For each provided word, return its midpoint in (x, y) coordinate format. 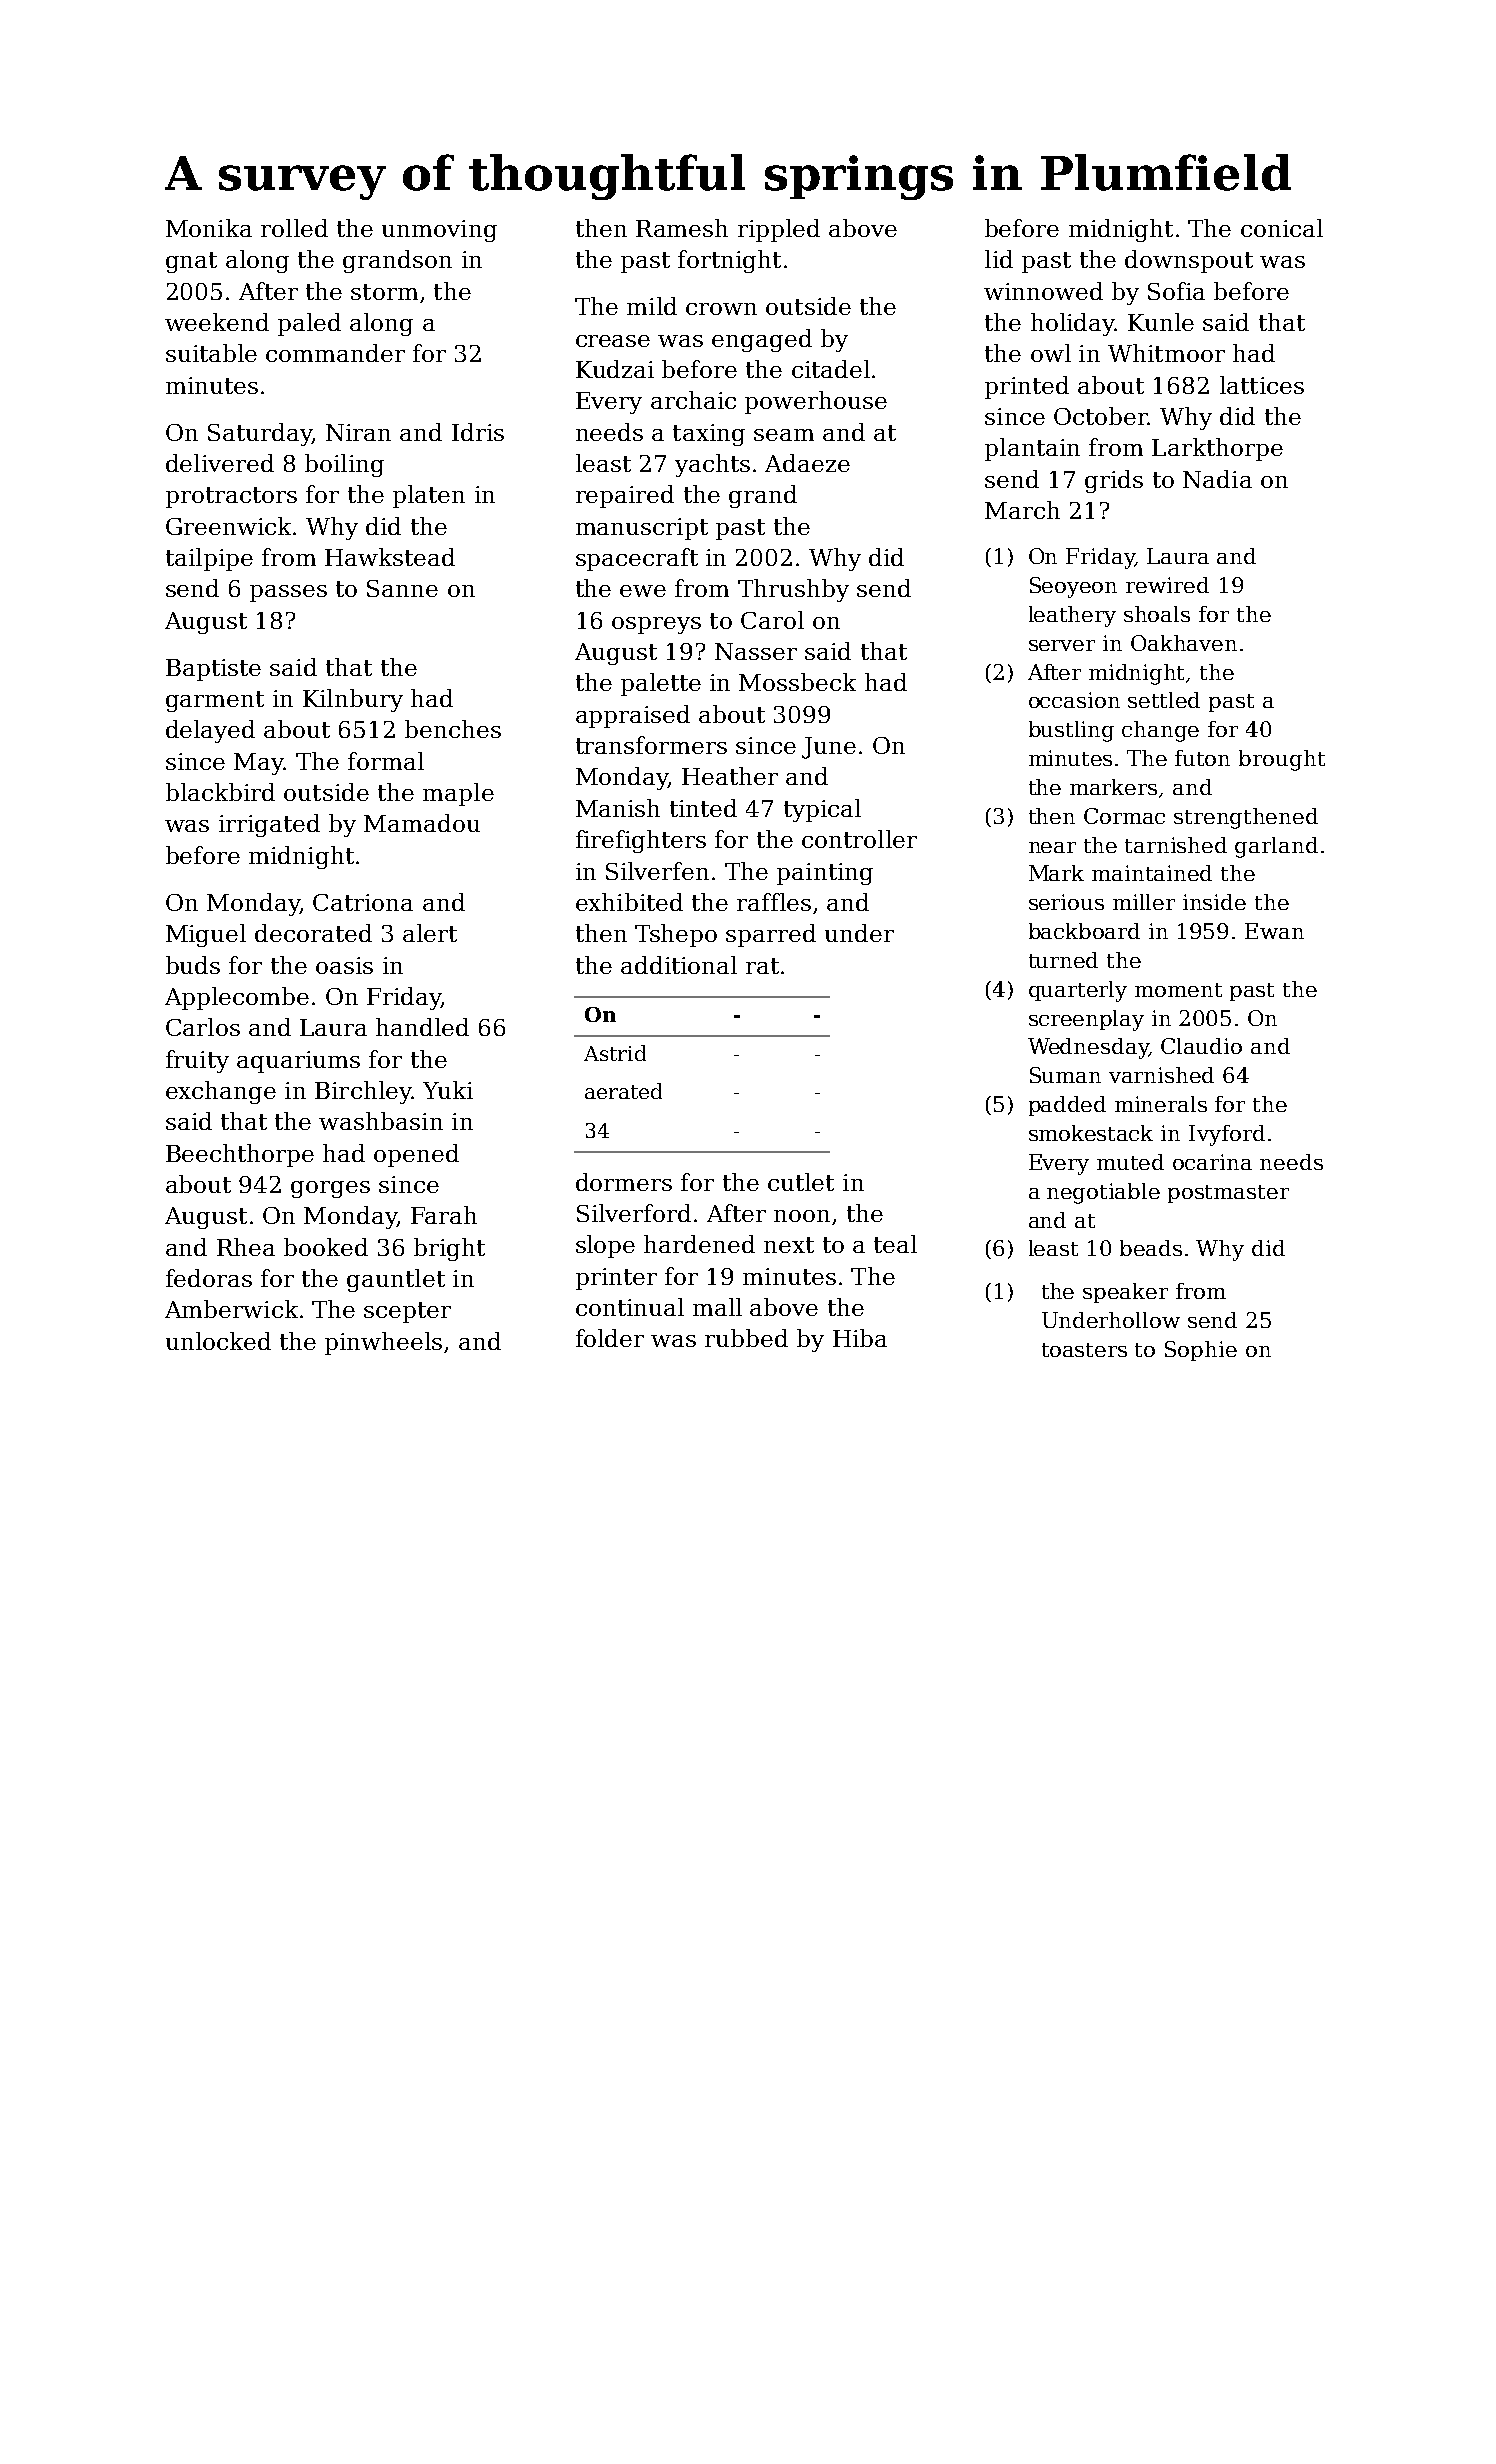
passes (288, 593)
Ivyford (1227, 1135)
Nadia (1217, 479)
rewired (1167, 585)
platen (429, 496)
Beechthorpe (240, 1155)
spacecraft (637, 559)
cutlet (801, 1182)
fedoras (209, 1278)
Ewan (1274, 931)
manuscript (642, 529)
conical (1282, 228)
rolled (294, 228)
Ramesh (682, 228)
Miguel (206, 935)
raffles (774, 902)
